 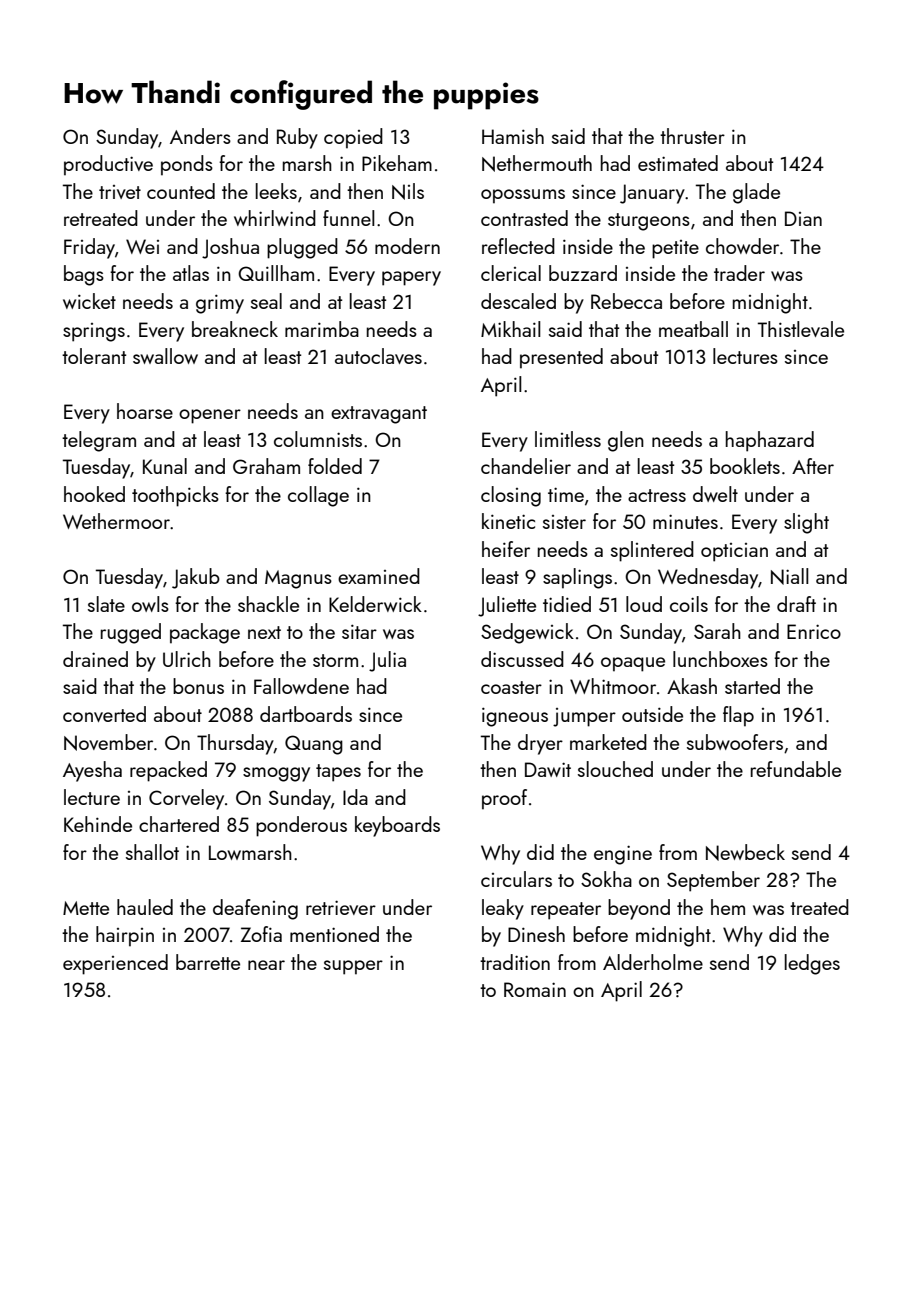 I want to click on barrette, so click(x=208, y=962).
